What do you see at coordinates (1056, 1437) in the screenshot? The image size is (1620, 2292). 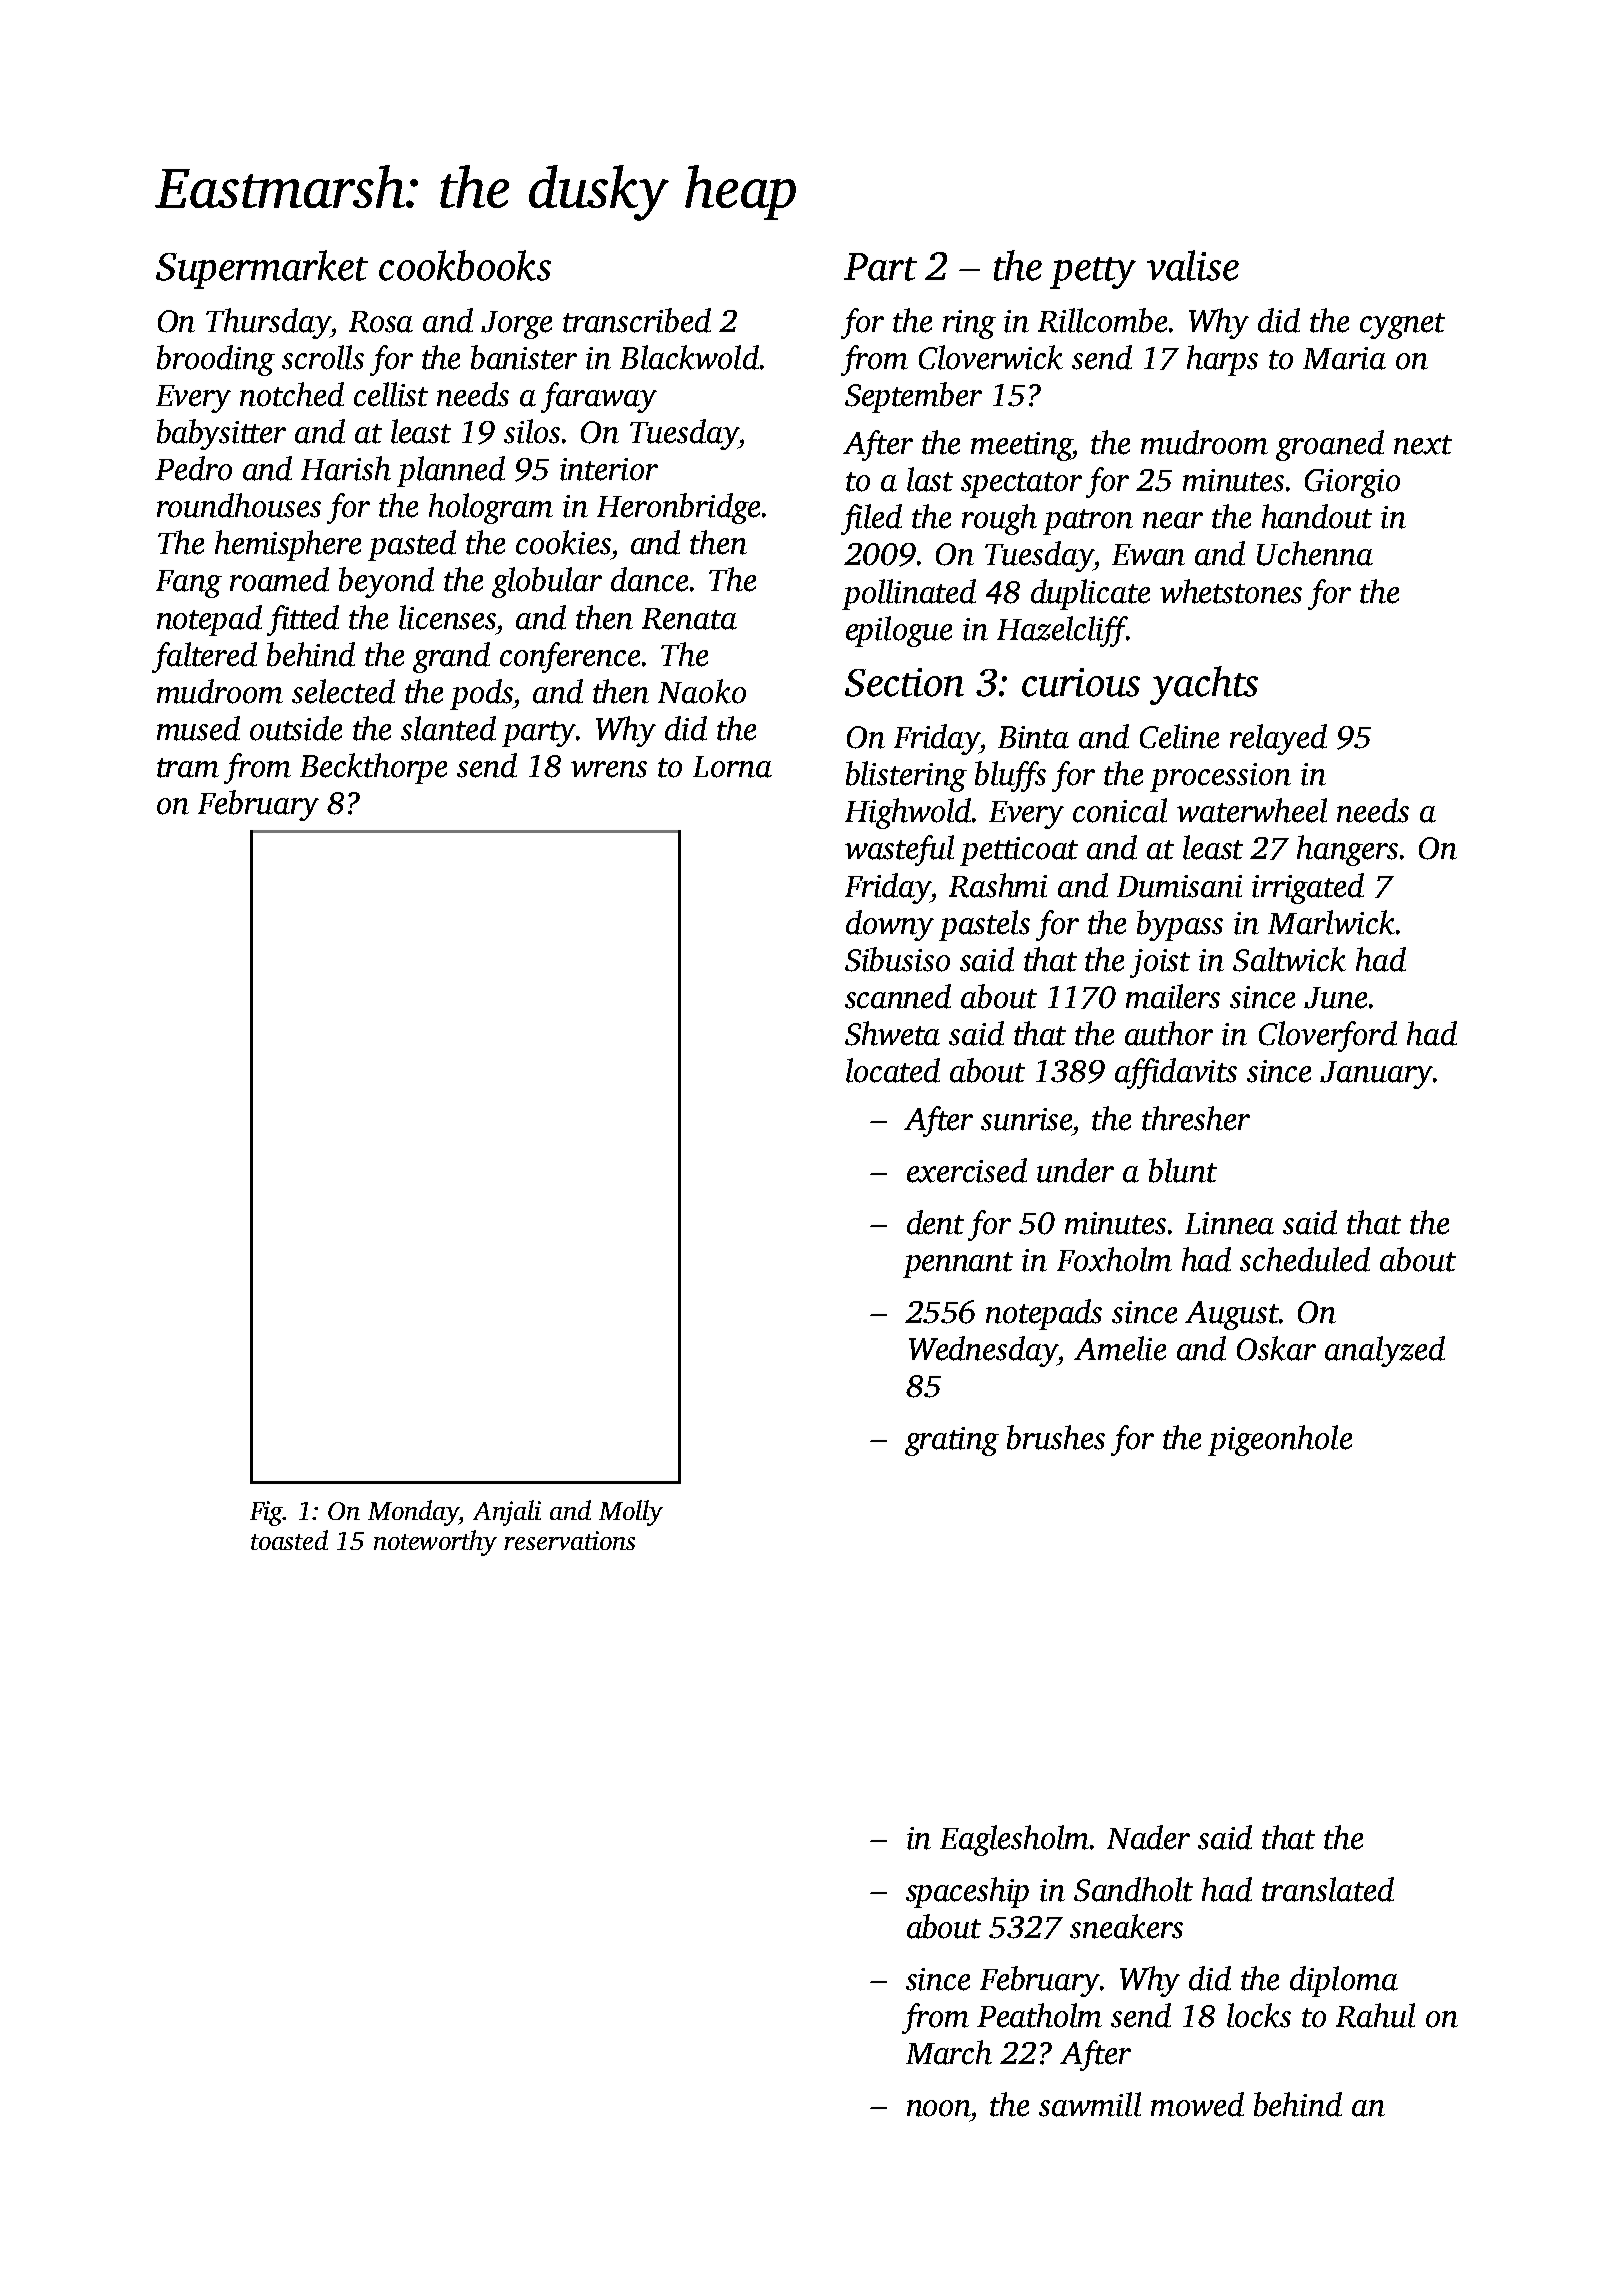 I see `brushes` at bounding box center [1056, 1437].
